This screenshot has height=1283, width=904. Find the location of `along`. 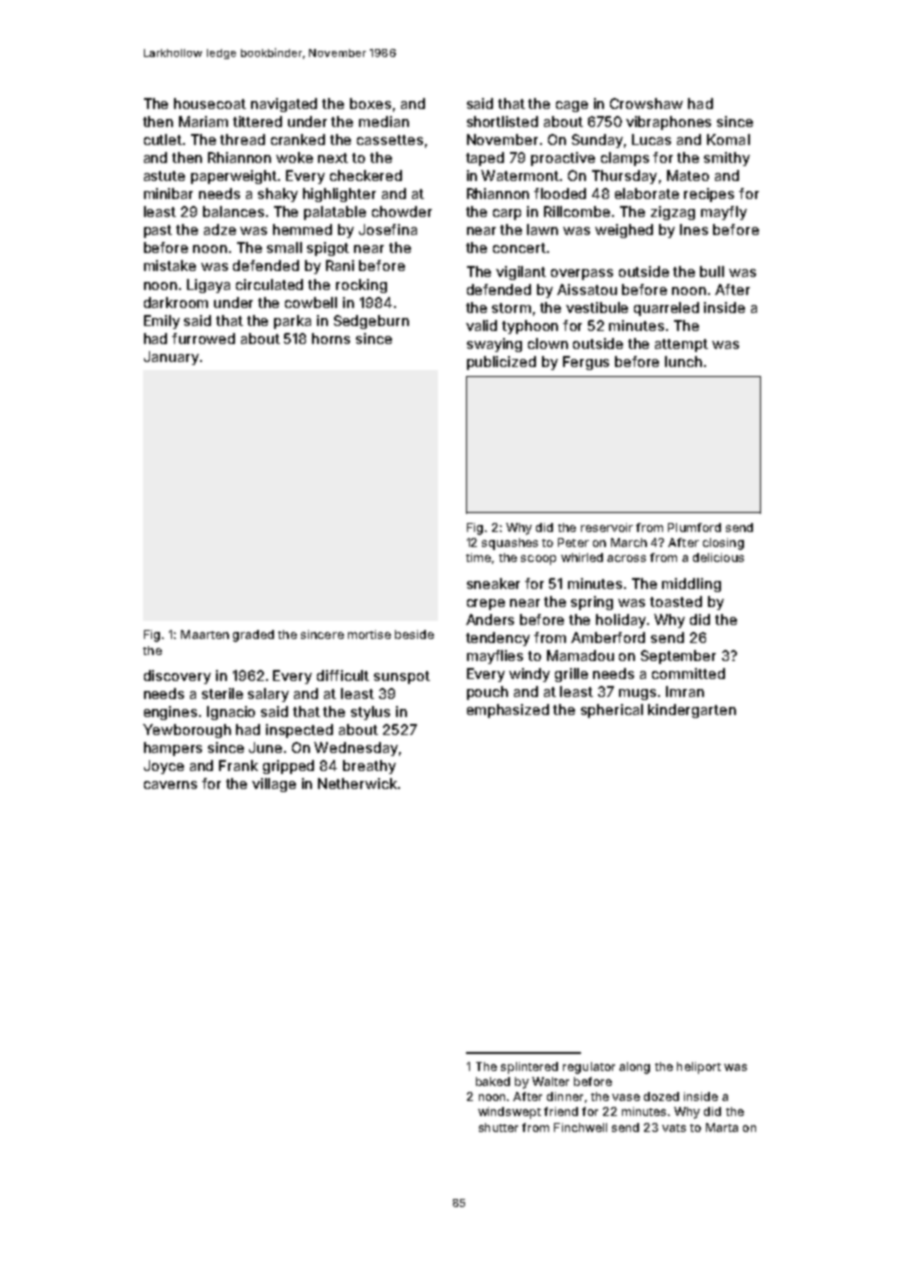

along is located at coordinates (634, 1068).
